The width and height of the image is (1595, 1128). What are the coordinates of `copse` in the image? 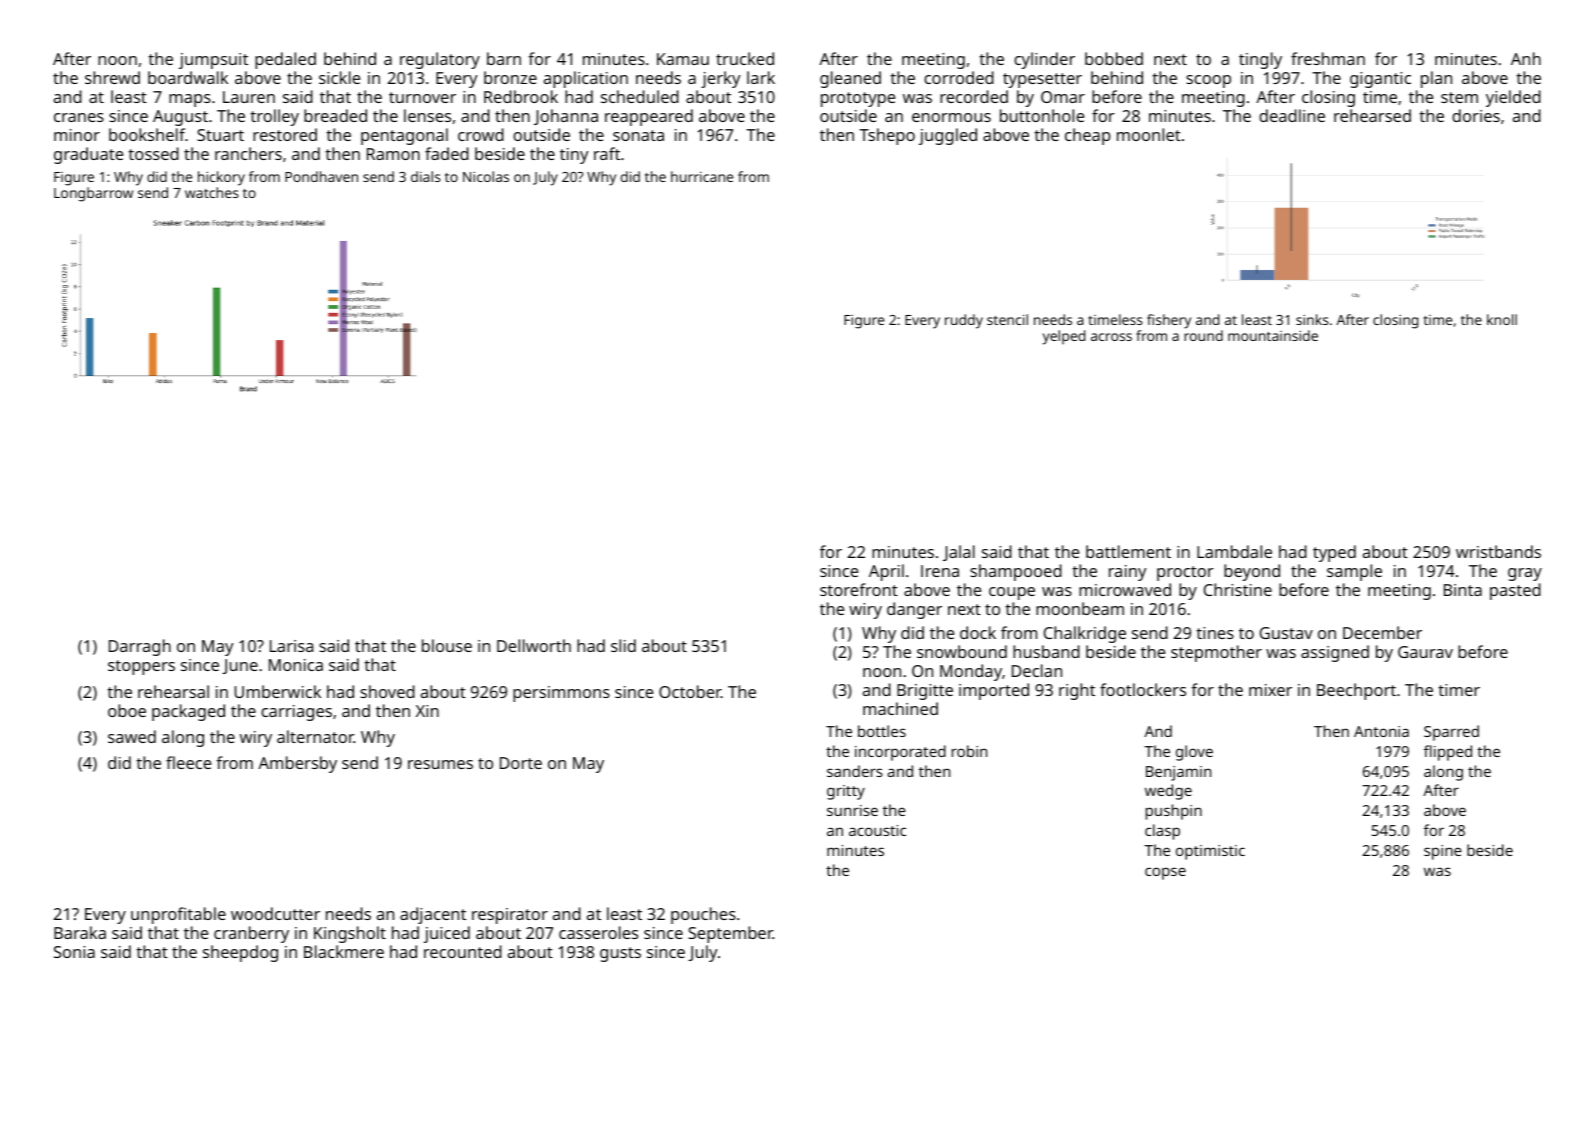 It's located at (1165, 873).
